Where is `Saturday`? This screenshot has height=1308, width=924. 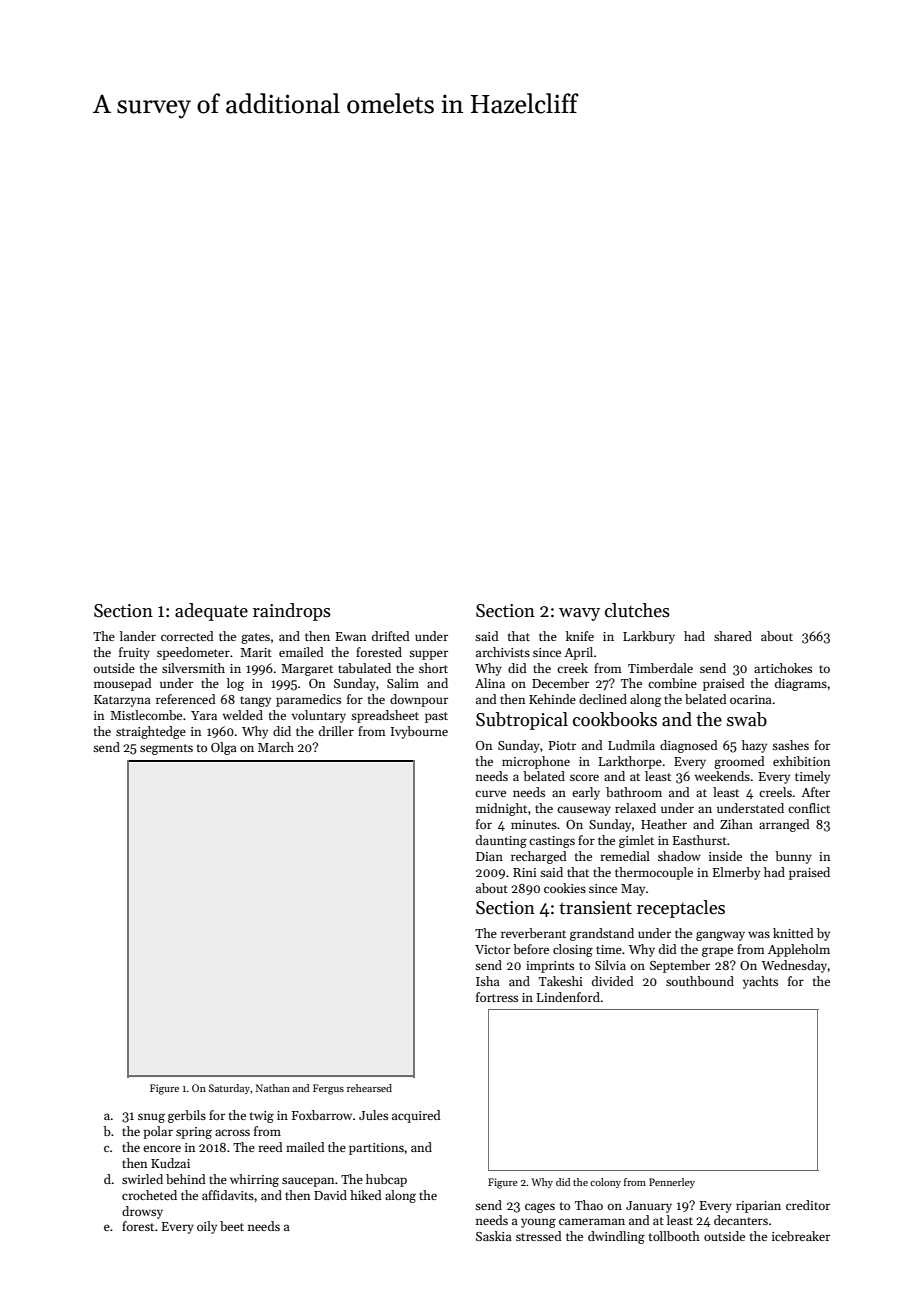 Saturday is located at coordinates (229, 1089).
